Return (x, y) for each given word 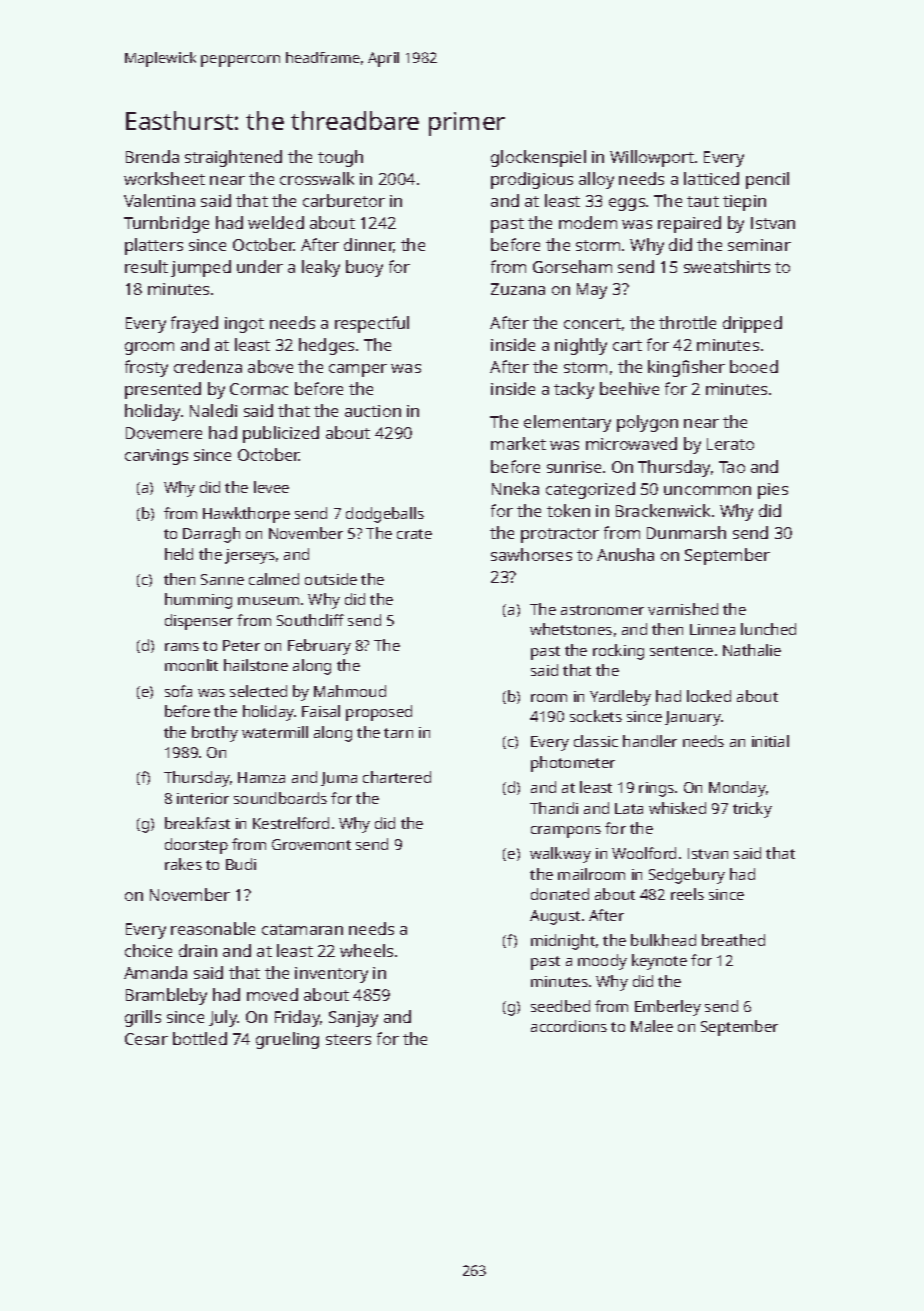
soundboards (280, 798)
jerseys (250, 556)
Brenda (152, 156)
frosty (146, 368)
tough (340, 158)
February (319, 647)
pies (773, 491)
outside (331, 579)
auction (373, 411)
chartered (397, 777)
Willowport (652, 158)
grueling (287, 1040)
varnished (683, 609)
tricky (752, 810)
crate (414, 534)
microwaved (631, 443)
